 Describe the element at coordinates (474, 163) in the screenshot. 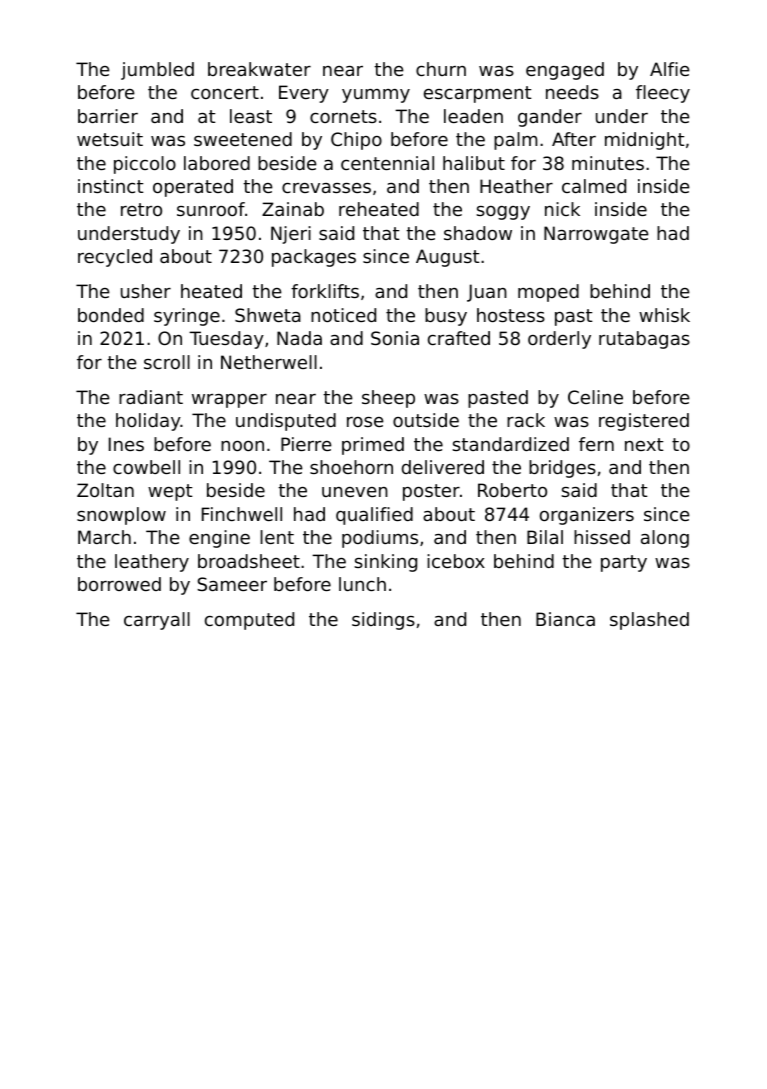

I see `halibut` at that location.
